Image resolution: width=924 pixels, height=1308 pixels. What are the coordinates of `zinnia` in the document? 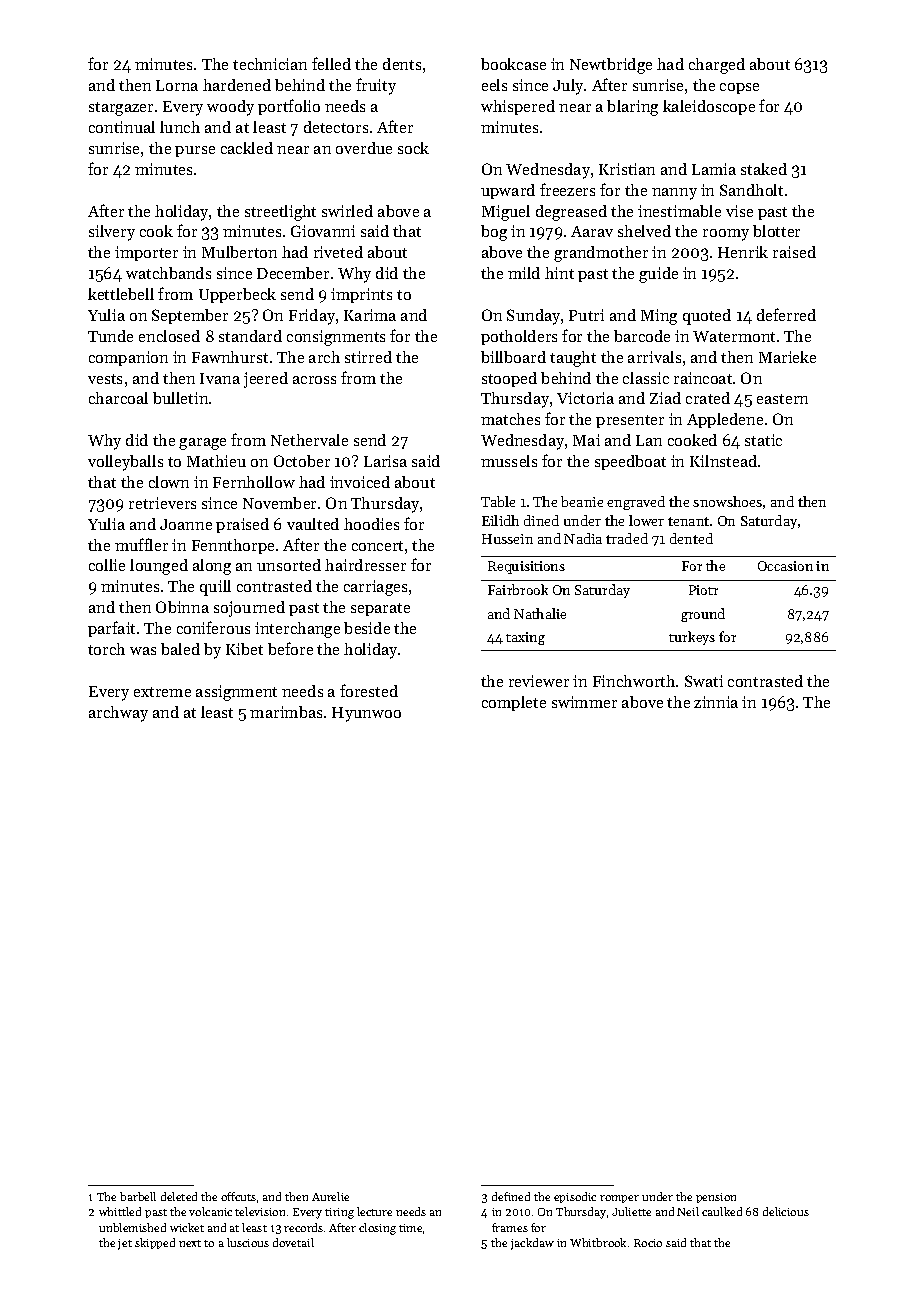 It's located at (716, 702).
